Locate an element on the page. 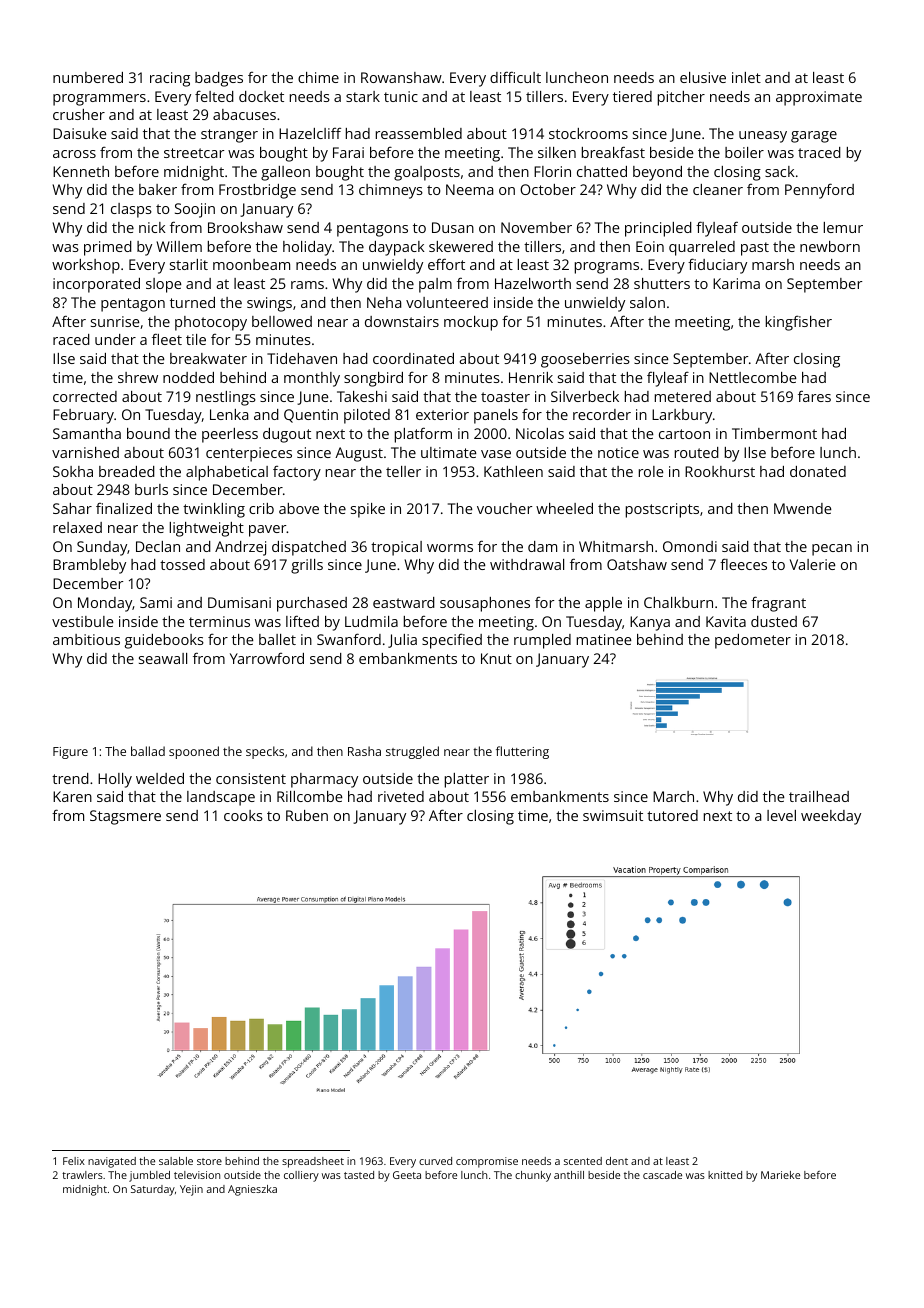 The width and height of the image is (924, 1308). inlet is located at coordinates (746, 77).
